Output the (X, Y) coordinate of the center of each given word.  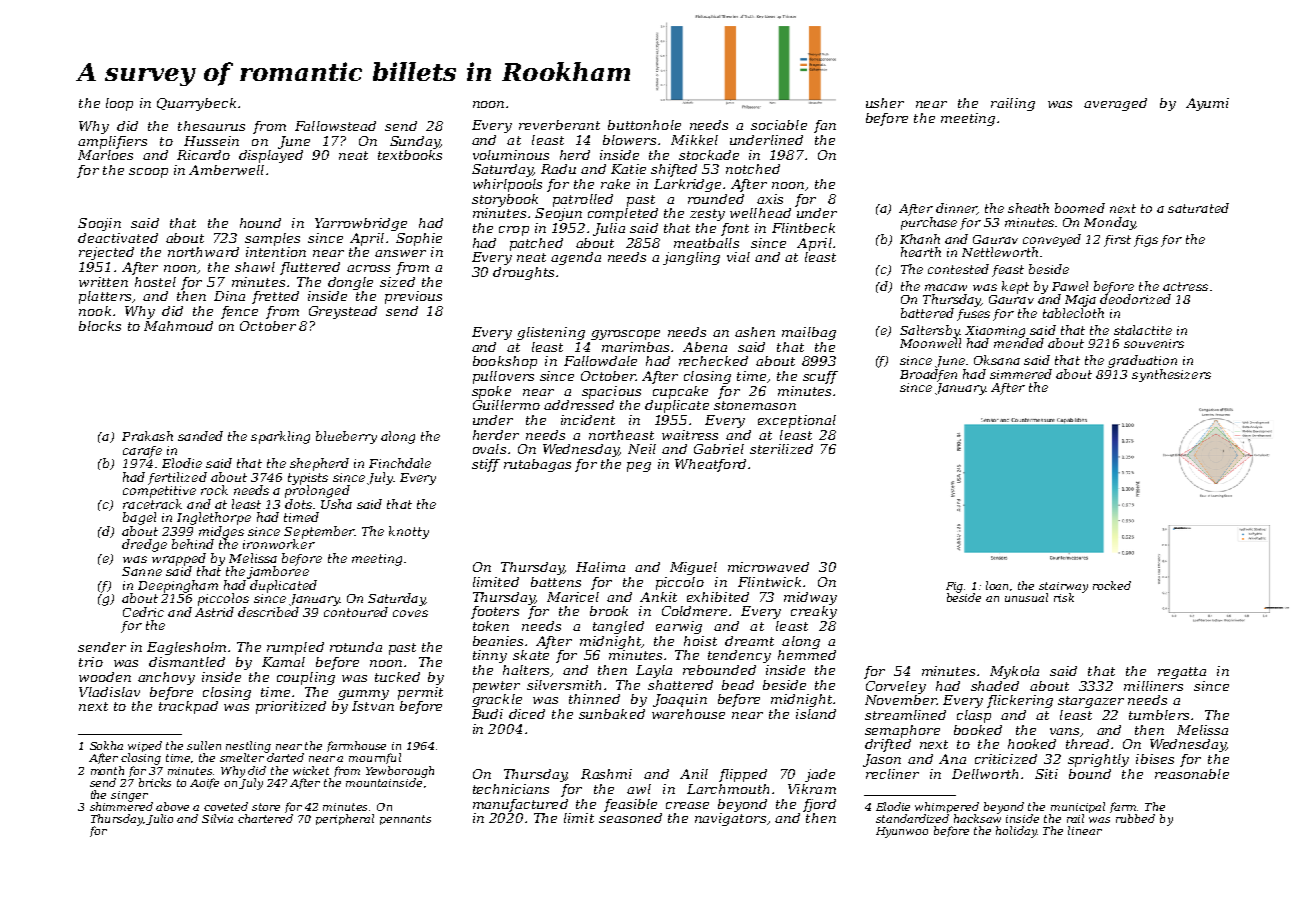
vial (738, 257)
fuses (973, 315)
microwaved (768, 567)
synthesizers (1171, 375)
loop (119, 104)
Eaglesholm (186, 648)
